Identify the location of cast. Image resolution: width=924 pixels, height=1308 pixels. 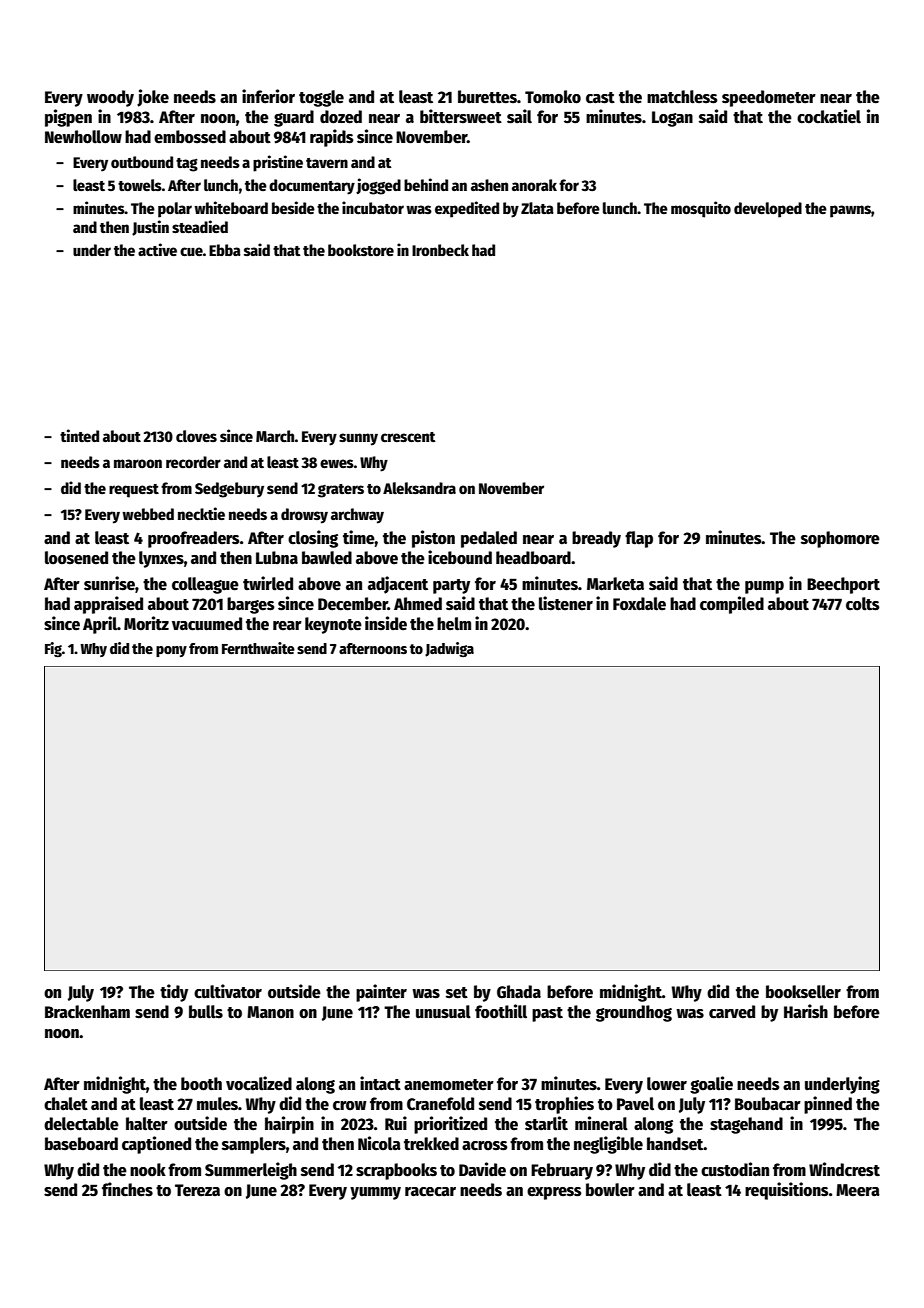
(600, 98).
